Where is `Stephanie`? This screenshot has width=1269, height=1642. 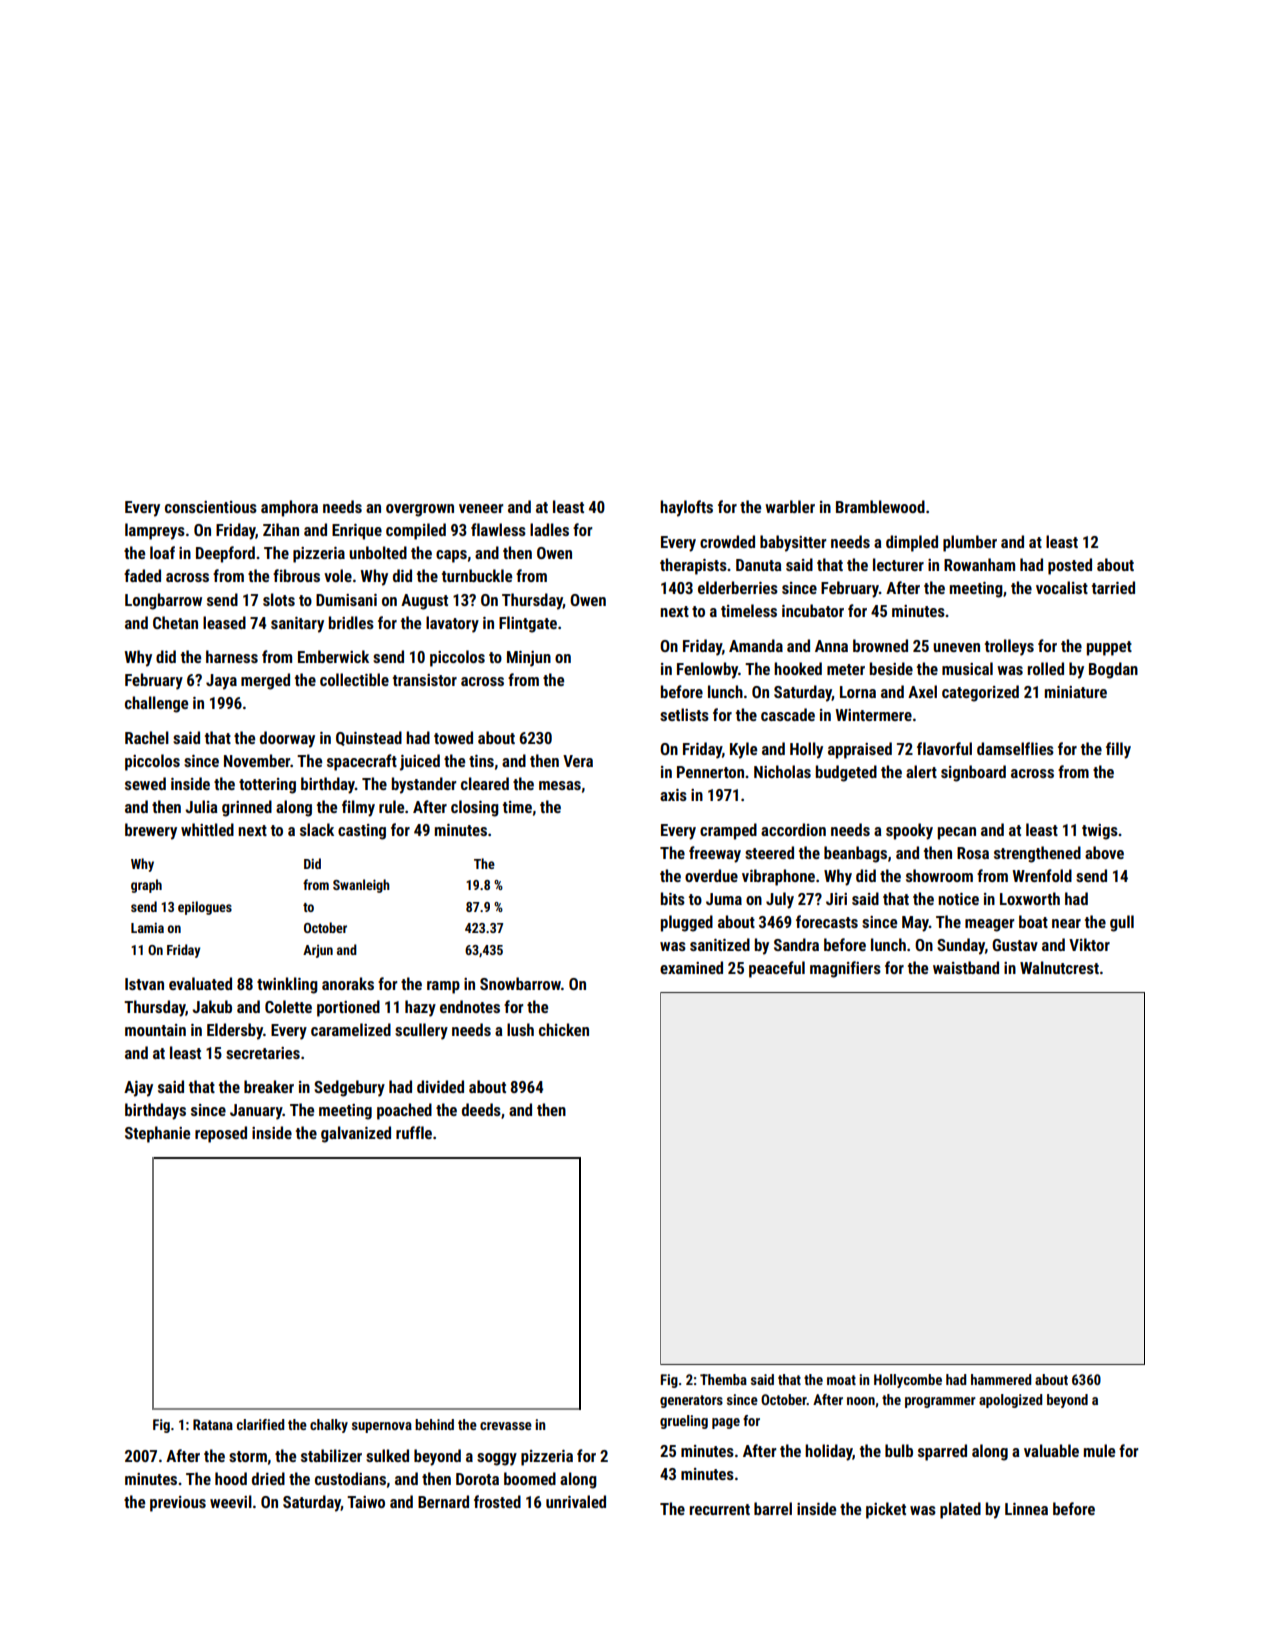 Stephanie is located at coordinates (157, 1134).
